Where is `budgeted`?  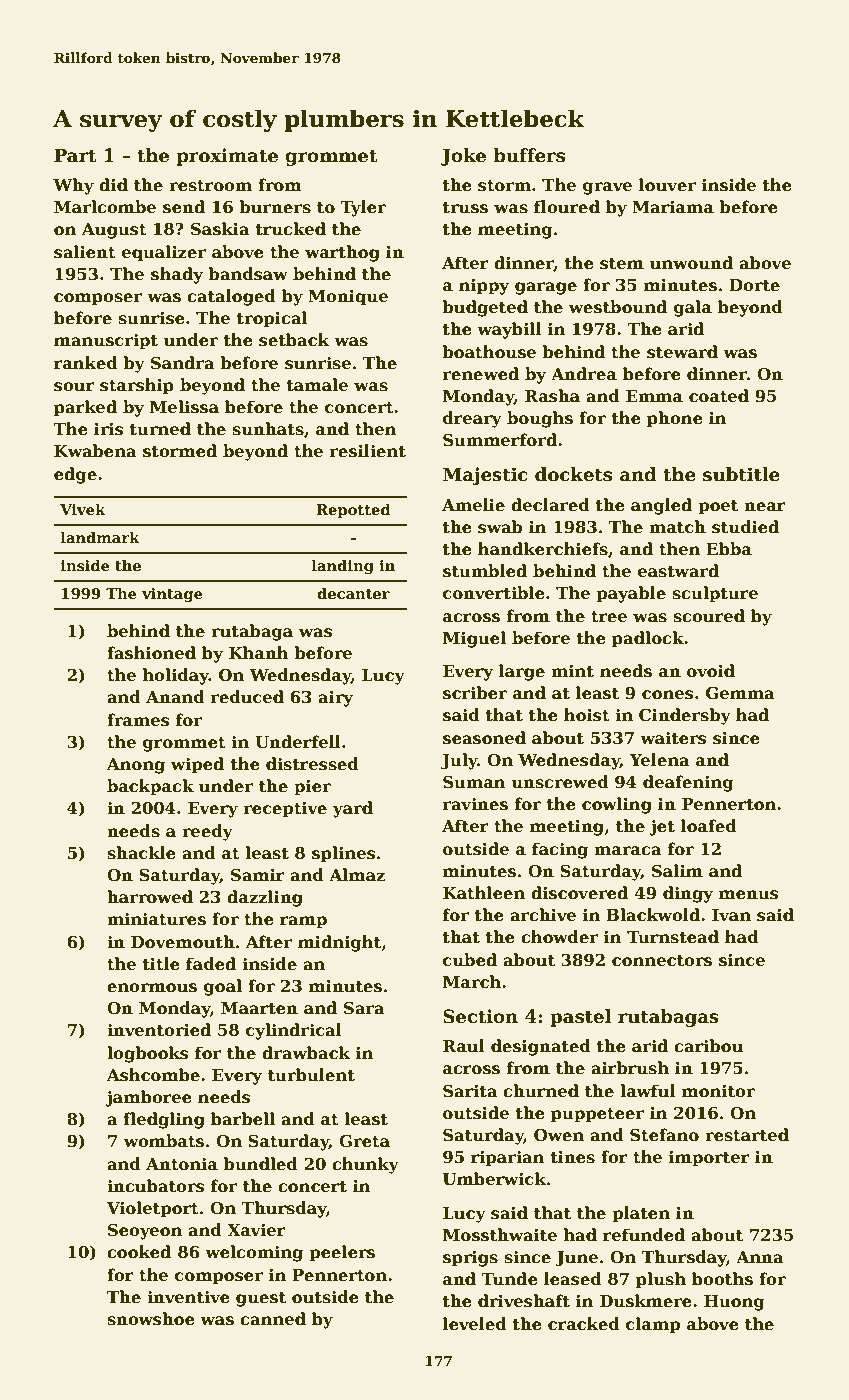 budgeted is located at coordinates (485, 308).
